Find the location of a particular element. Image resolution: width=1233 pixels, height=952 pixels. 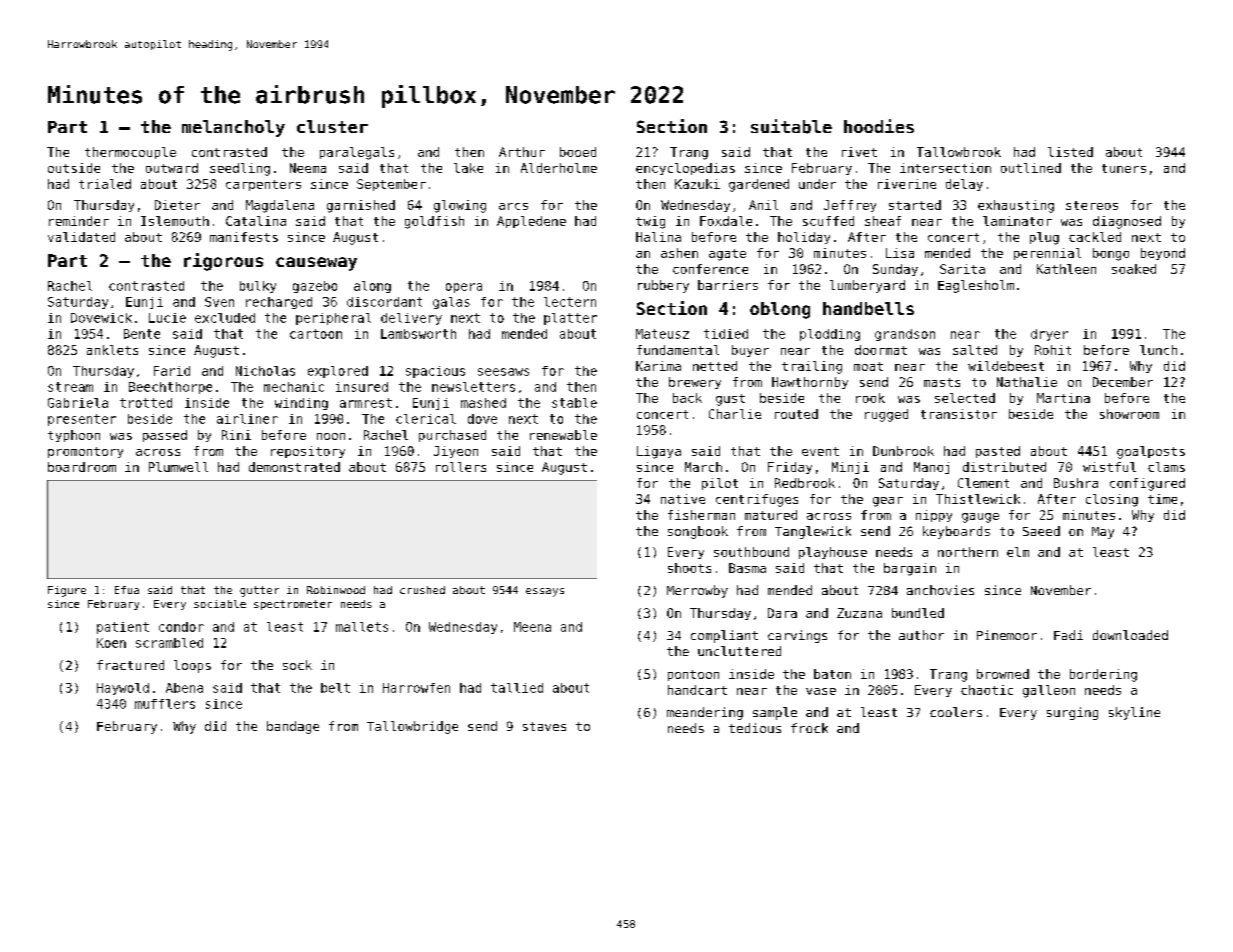

hoodies is located at coordinates (879, 126).
